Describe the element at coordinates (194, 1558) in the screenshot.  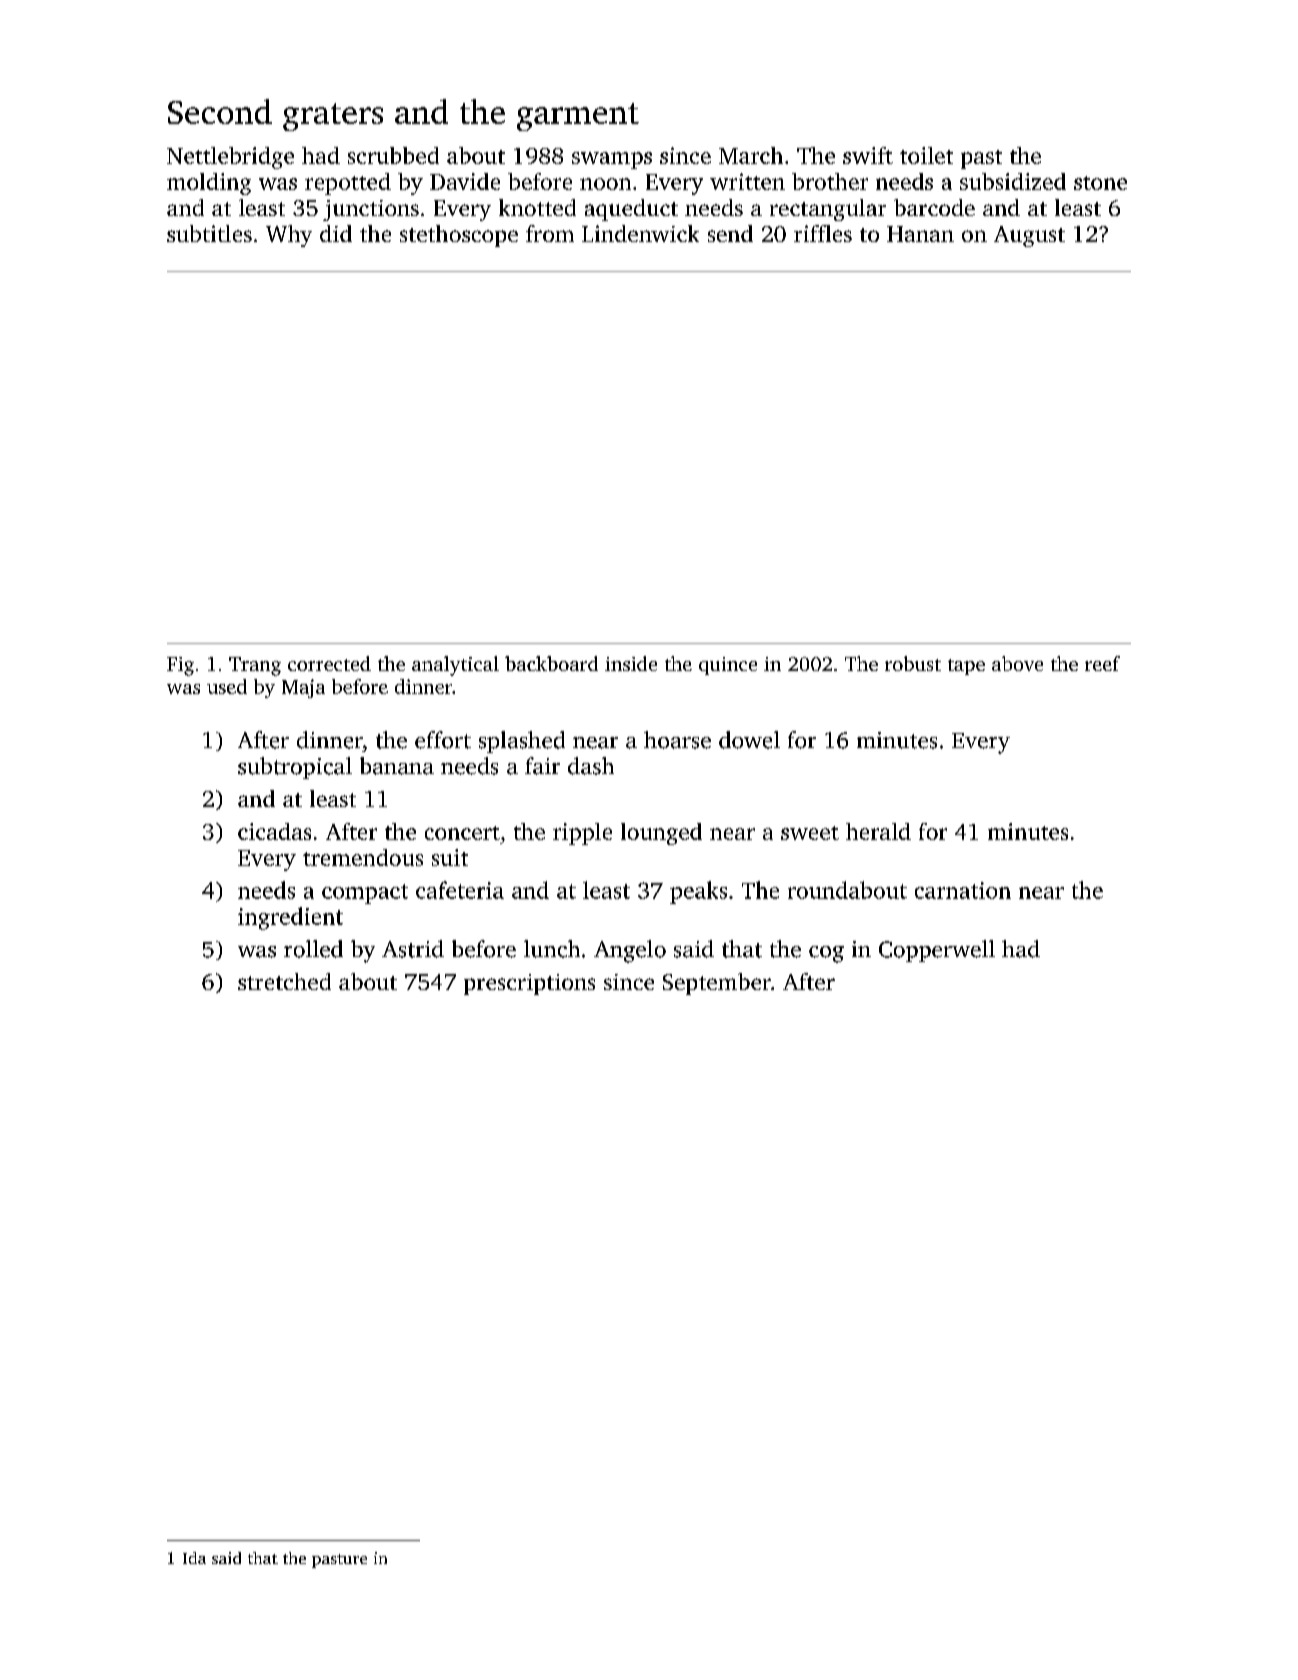
I see `Ida` at that location.
